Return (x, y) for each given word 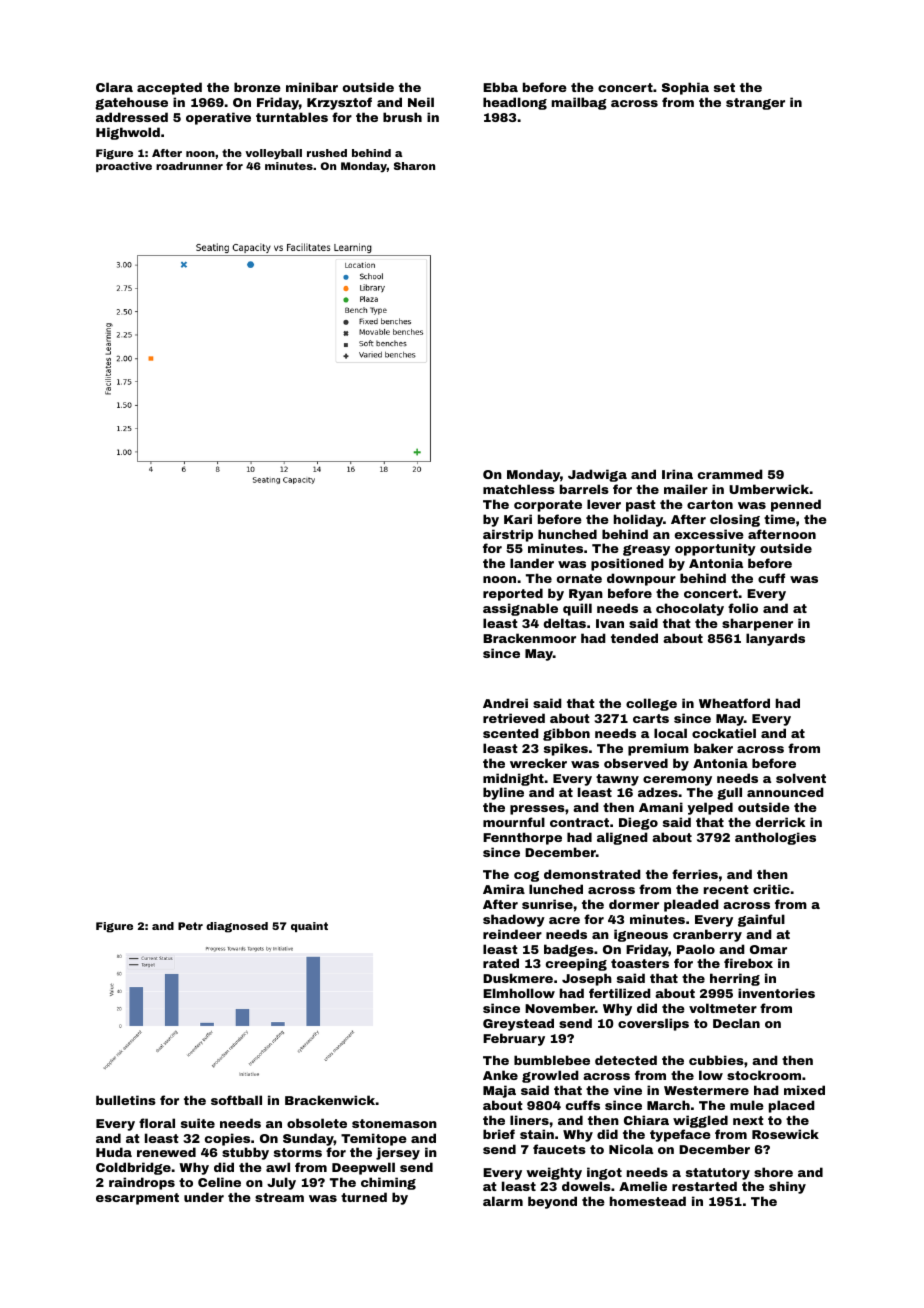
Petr (190, 926)
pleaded (691, 905)
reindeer (512, 934)
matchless (519, 489)
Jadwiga (597, 475)
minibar (312, 87)
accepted (169, 88)
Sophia (685, 88)
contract (579, 822)
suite (198, 1123)
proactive (124, 167)
